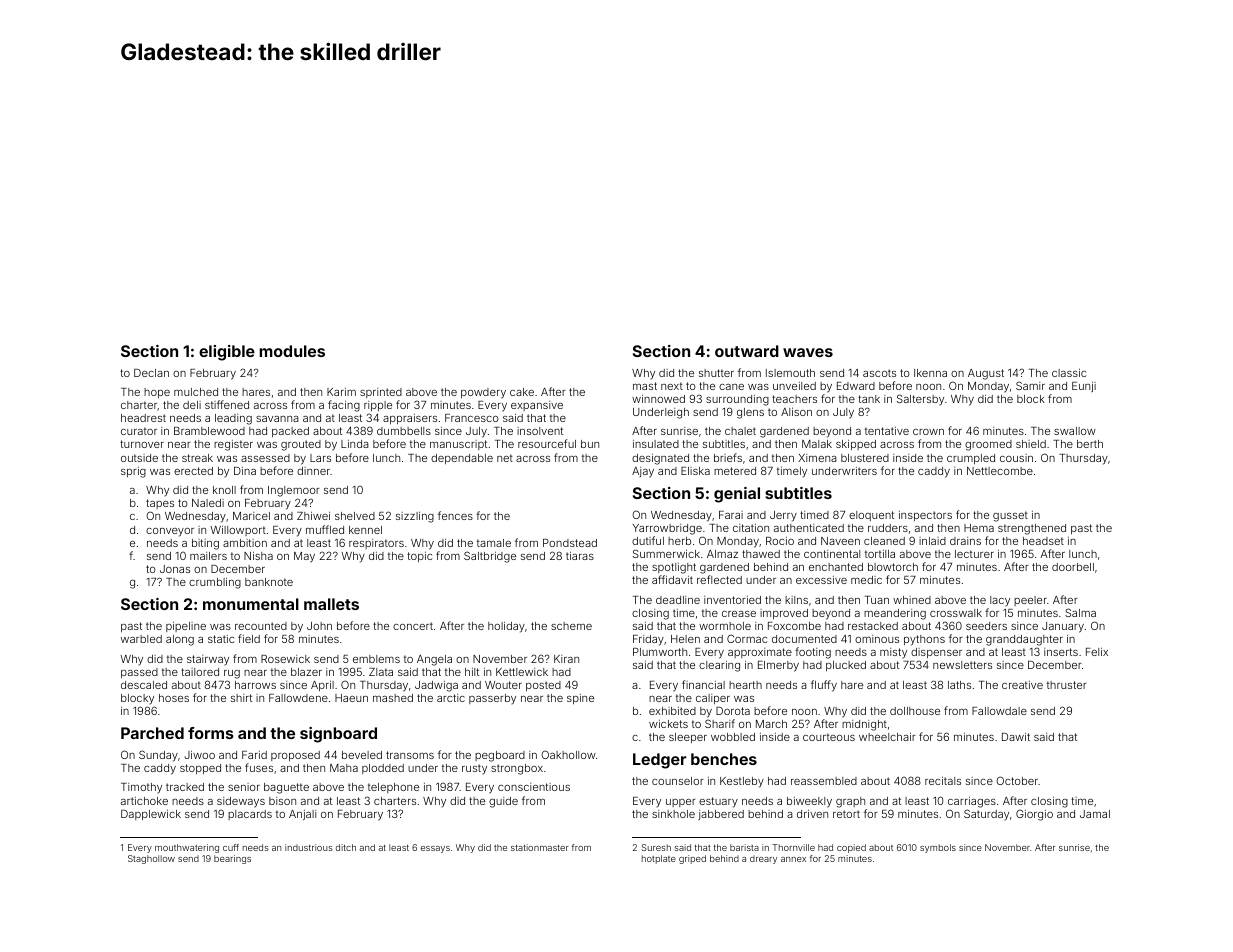 This screenshot has width=1233, height=952. What do you see at coordinates (887, 737) in the screenshot?
I see `wheelchair` at bounding box center [887, 737].
